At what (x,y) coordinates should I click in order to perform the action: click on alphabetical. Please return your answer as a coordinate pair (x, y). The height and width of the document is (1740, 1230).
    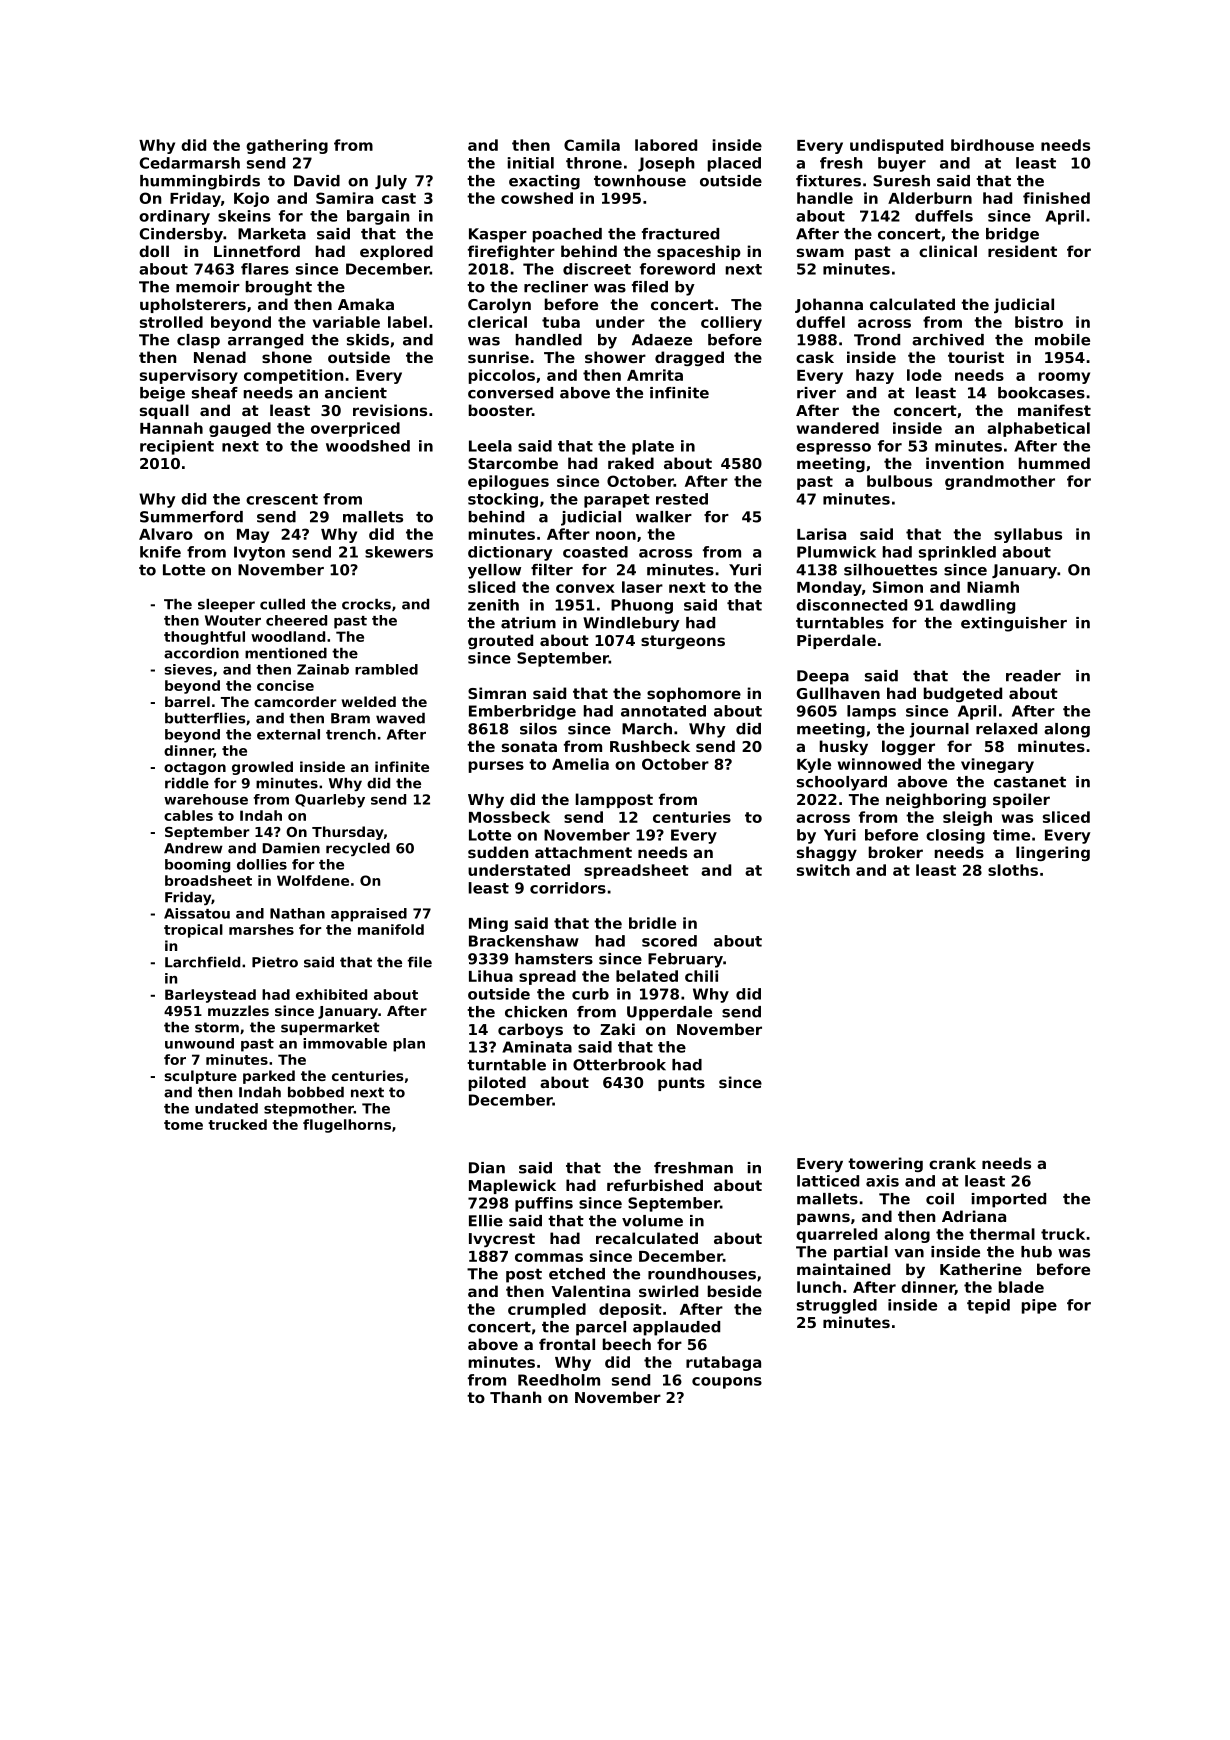
    Looking at the image, I should click on (1038, 429).
